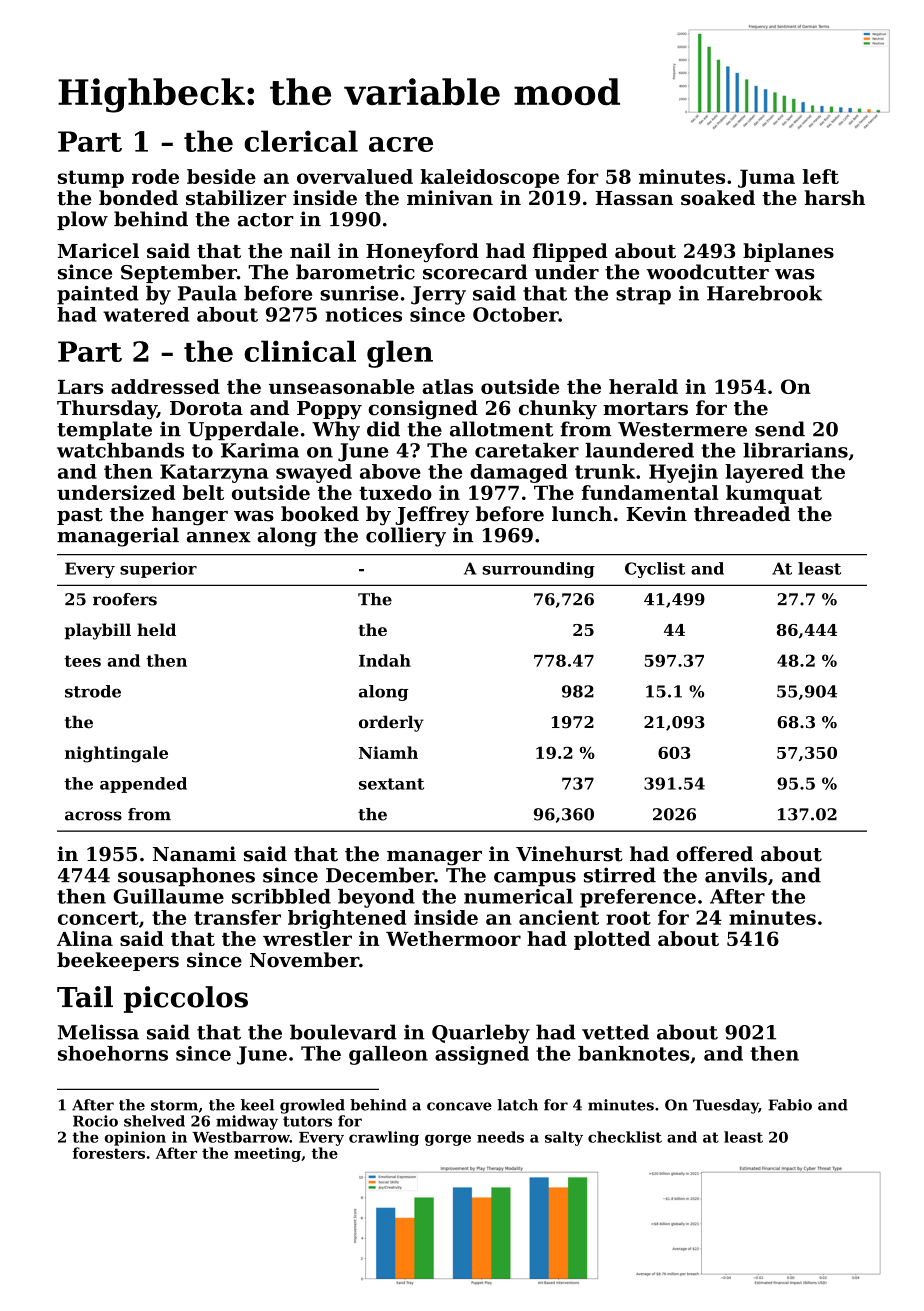 This screenshot has width=924, height=1311. Describe the element at coordinates (821, 176) in the screenshot. I see `left` at that location.
